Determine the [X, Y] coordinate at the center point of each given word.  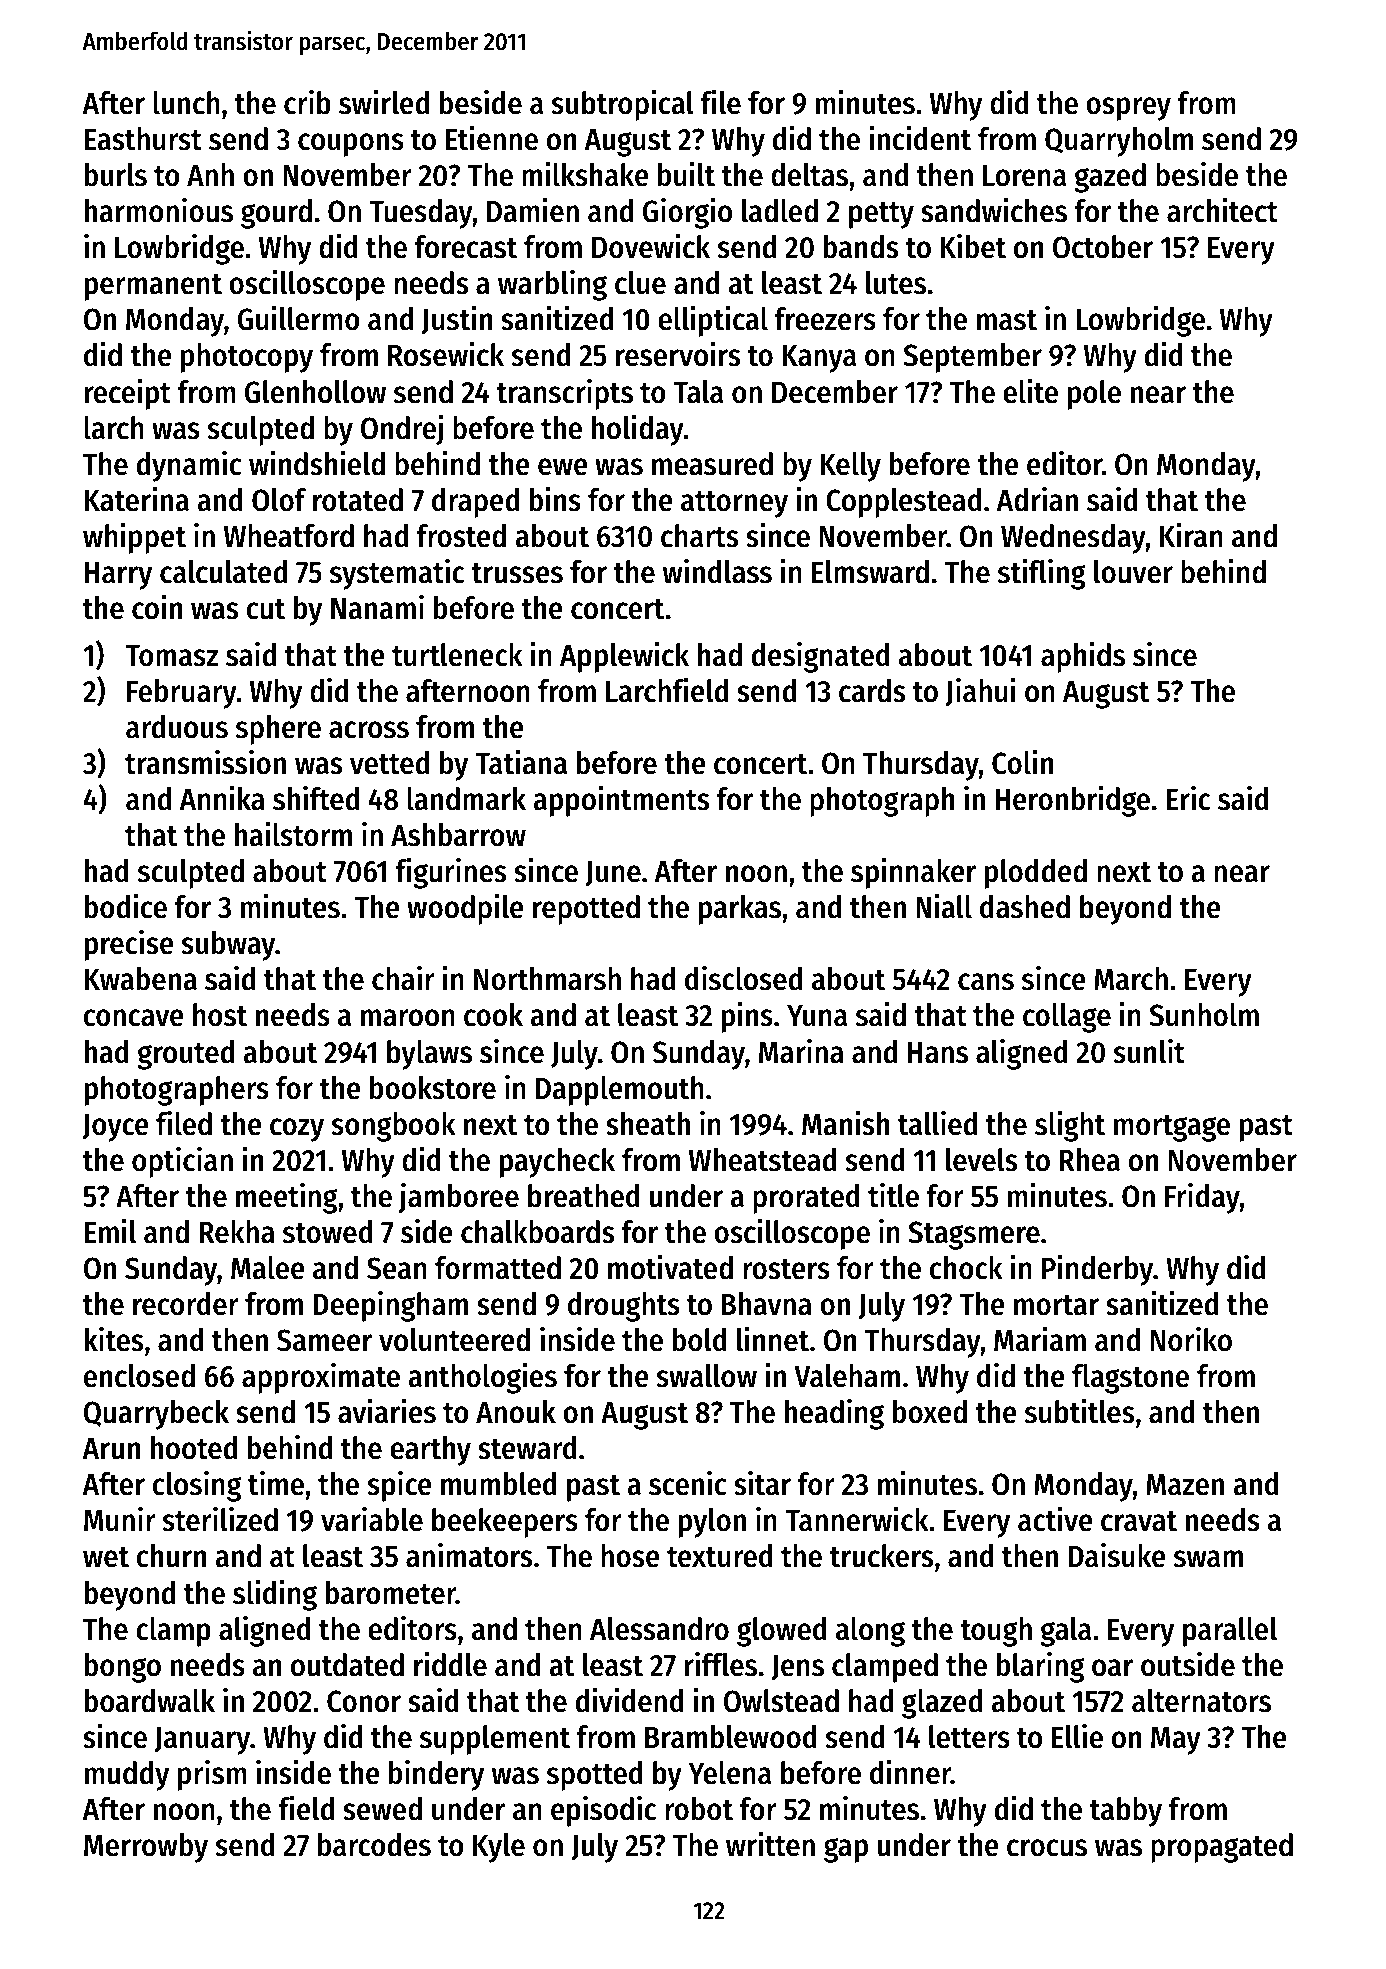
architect [1222, 210]
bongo [123, 1668]
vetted [389, 763]
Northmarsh [547, 979]
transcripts [564, 394]
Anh [210, 174]
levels [981, 1160]
